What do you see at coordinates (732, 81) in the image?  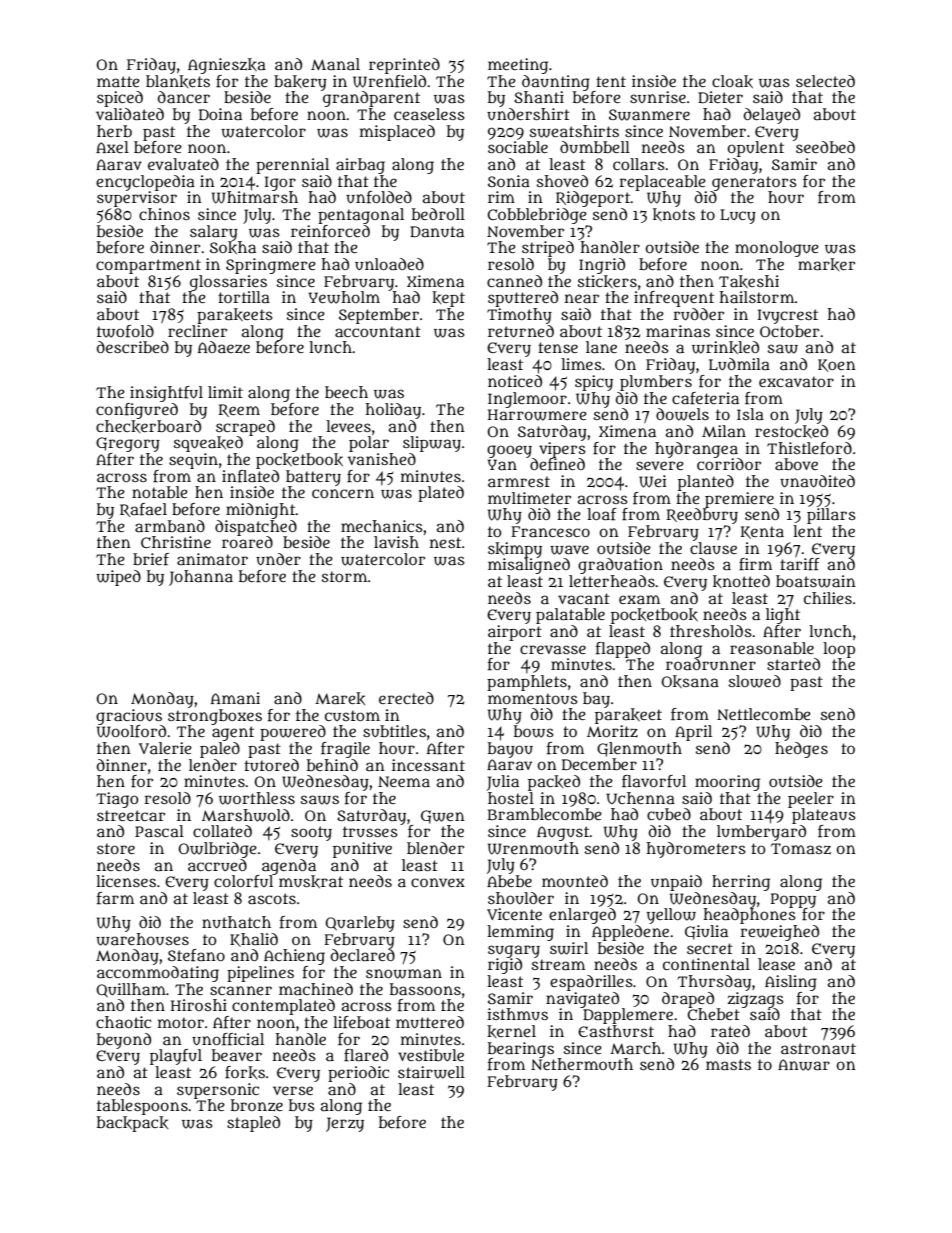 I see `cloak` at bounding box center [732, 81].
